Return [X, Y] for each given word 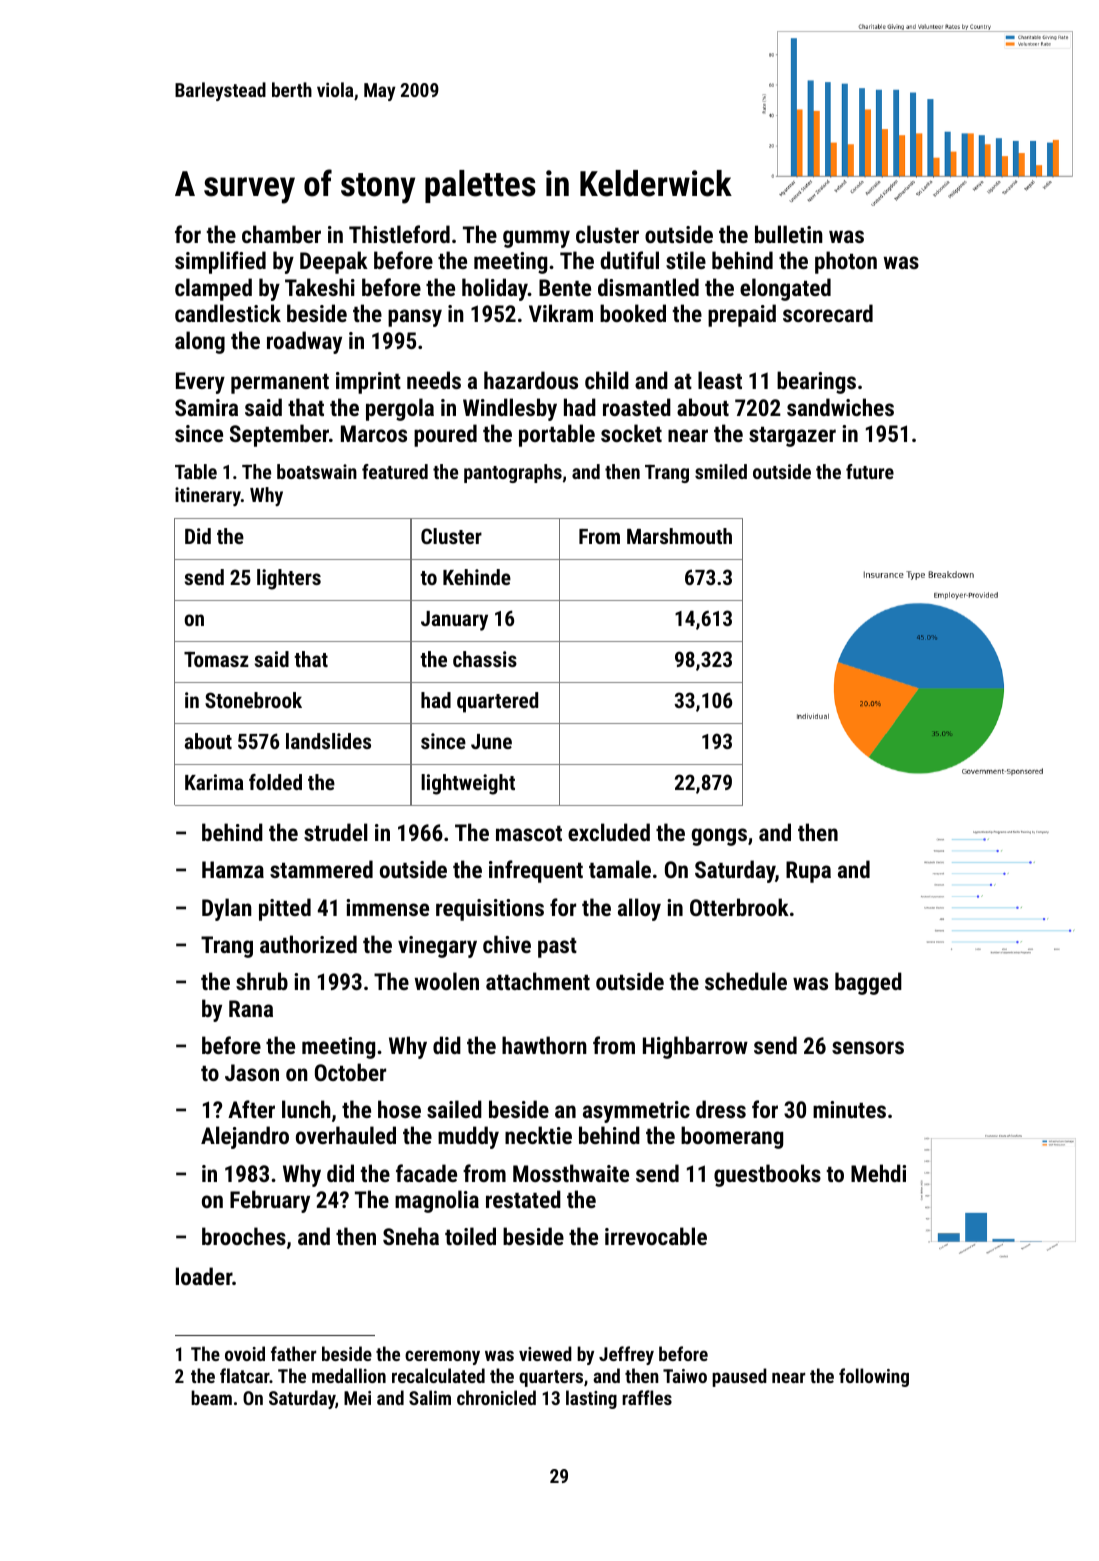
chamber [281, 234]
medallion [349, 1375]
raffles [647, 1397]
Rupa [808, 872]
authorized [308, 944]
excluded [609, 832]
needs [434, 380]
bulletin [789, 234]
